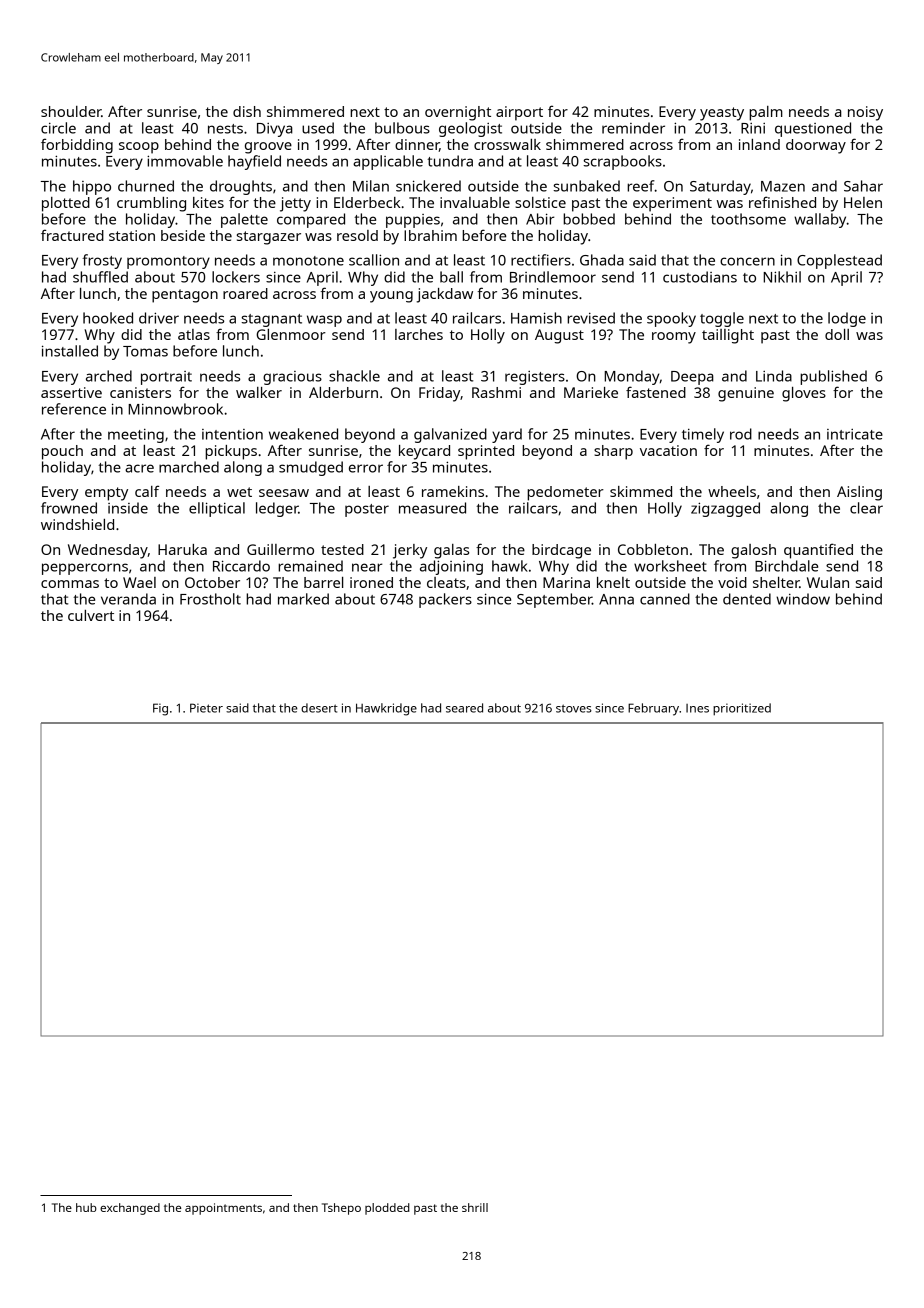 The width and height of the screenshot is (924, 1308). Describe the element at coordinates (223, 1209) in the screenshot. I see `appointments` at that location.
